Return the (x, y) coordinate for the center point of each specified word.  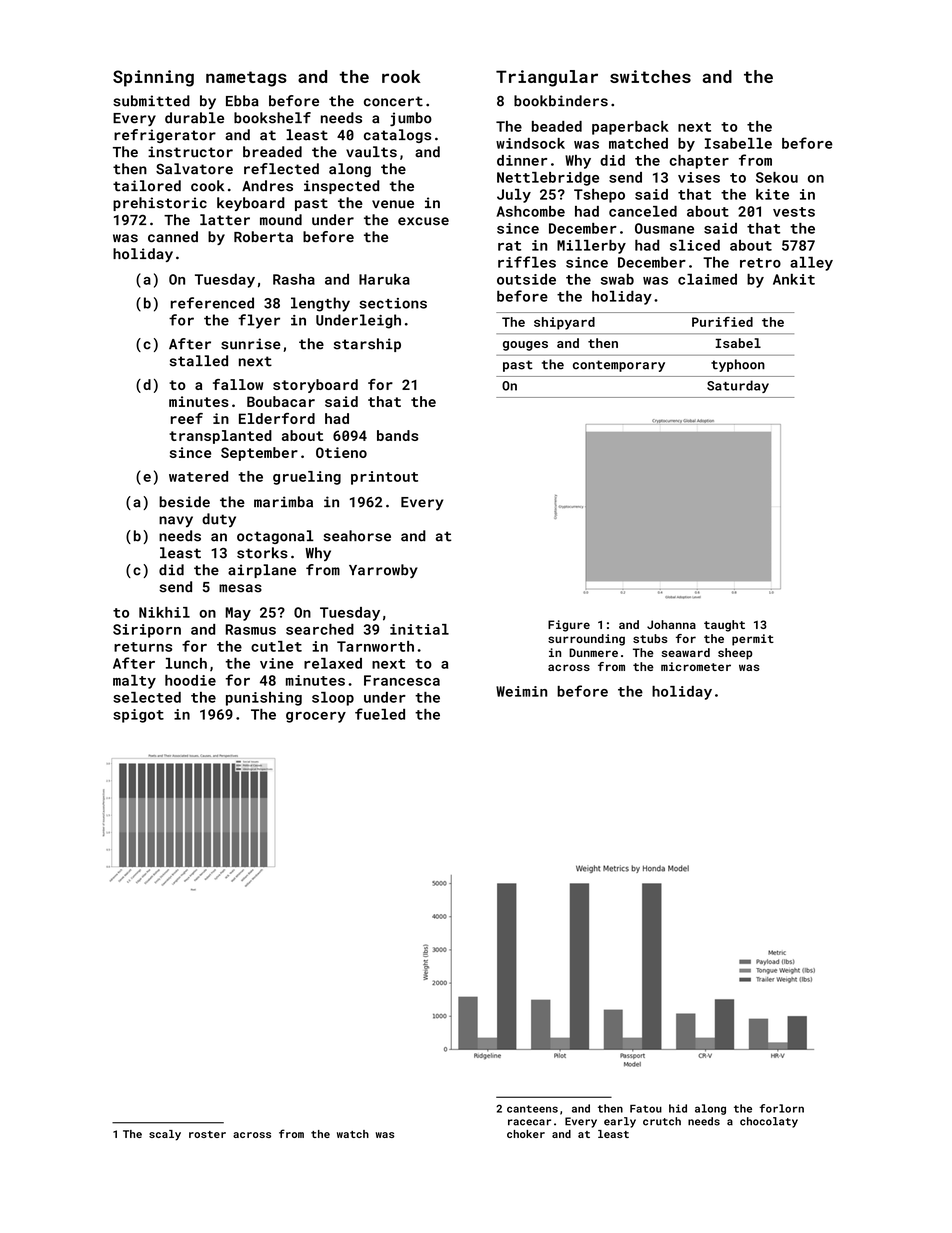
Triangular (547, 78)
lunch (186, 663)
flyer (259, 321)
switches (650, 76)
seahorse (357, 536)
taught (724, 626)
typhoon (738, 365)
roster (207, 1134)
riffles (527, 262)
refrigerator (165, 136)
